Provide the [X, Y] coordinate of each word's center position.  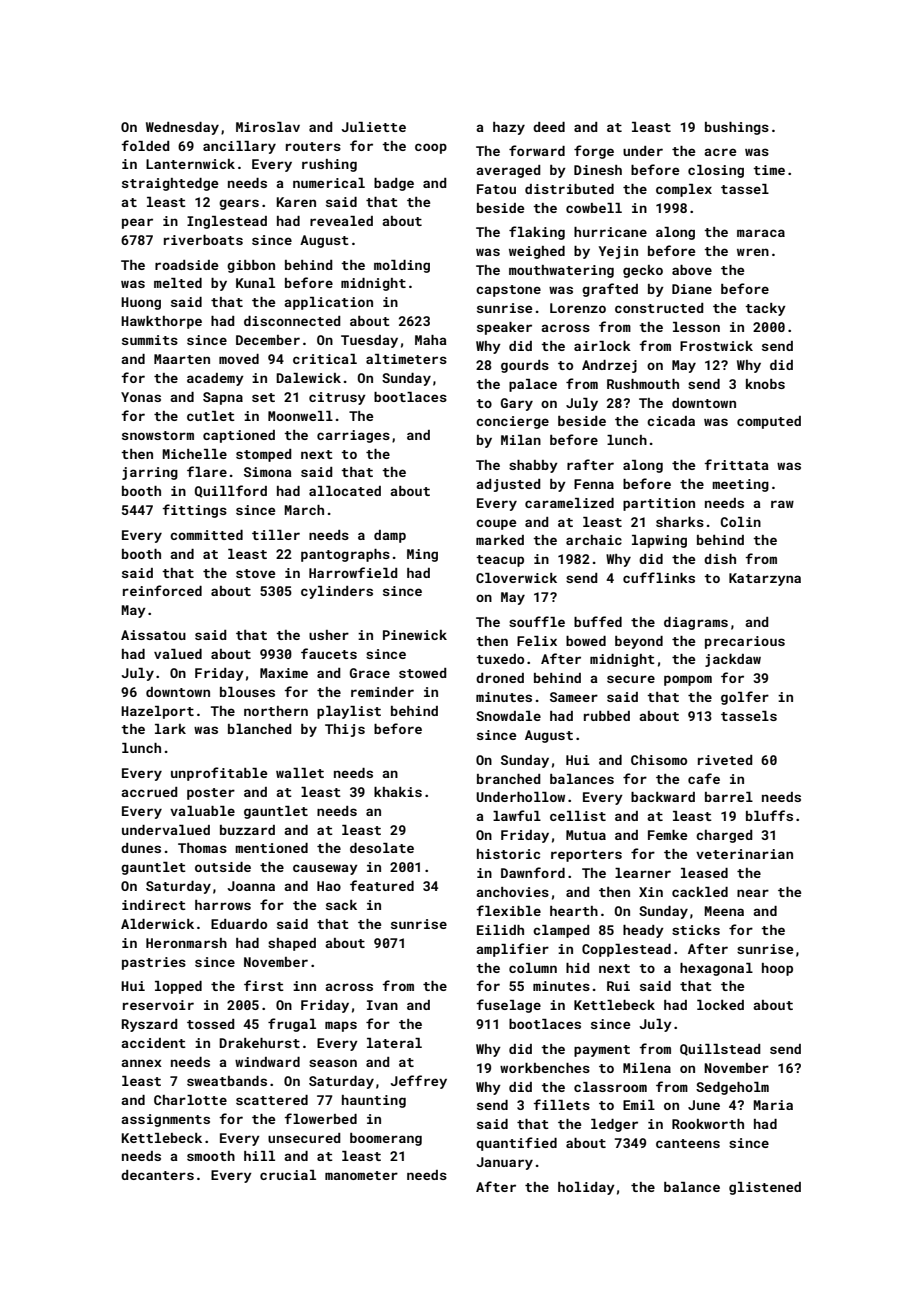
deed [549, 127]
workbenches [545, 1068]
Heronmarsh [186, 943]
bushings [737, 128]
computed [769, 422]
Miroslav [268, 127]
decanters [157, 1175]
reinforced [162, 590]
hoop [777, 969]
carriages [353, 436]
